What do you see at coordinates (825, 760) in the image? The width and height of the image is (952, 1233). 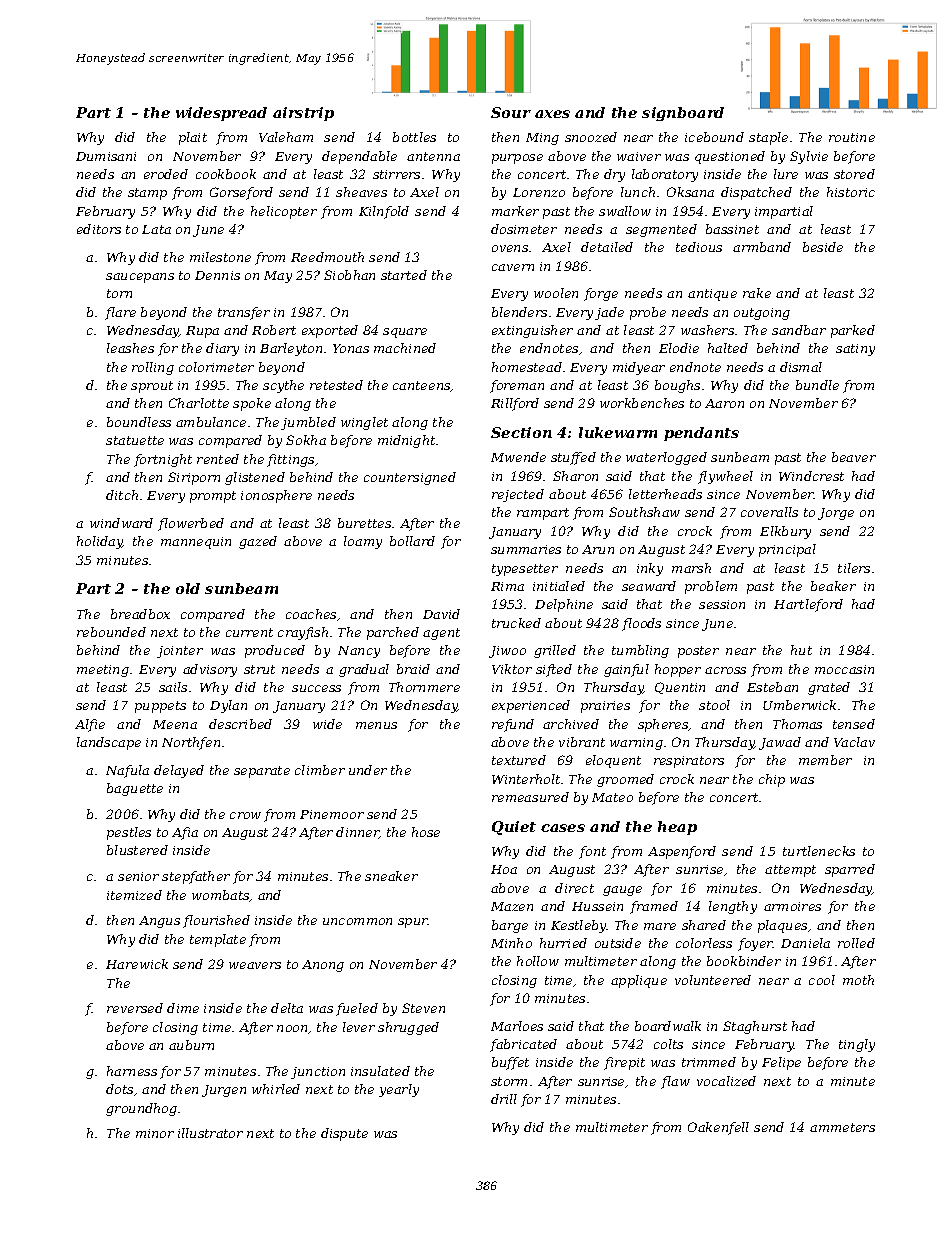 I see `member` at bounding box center [825, 760].
